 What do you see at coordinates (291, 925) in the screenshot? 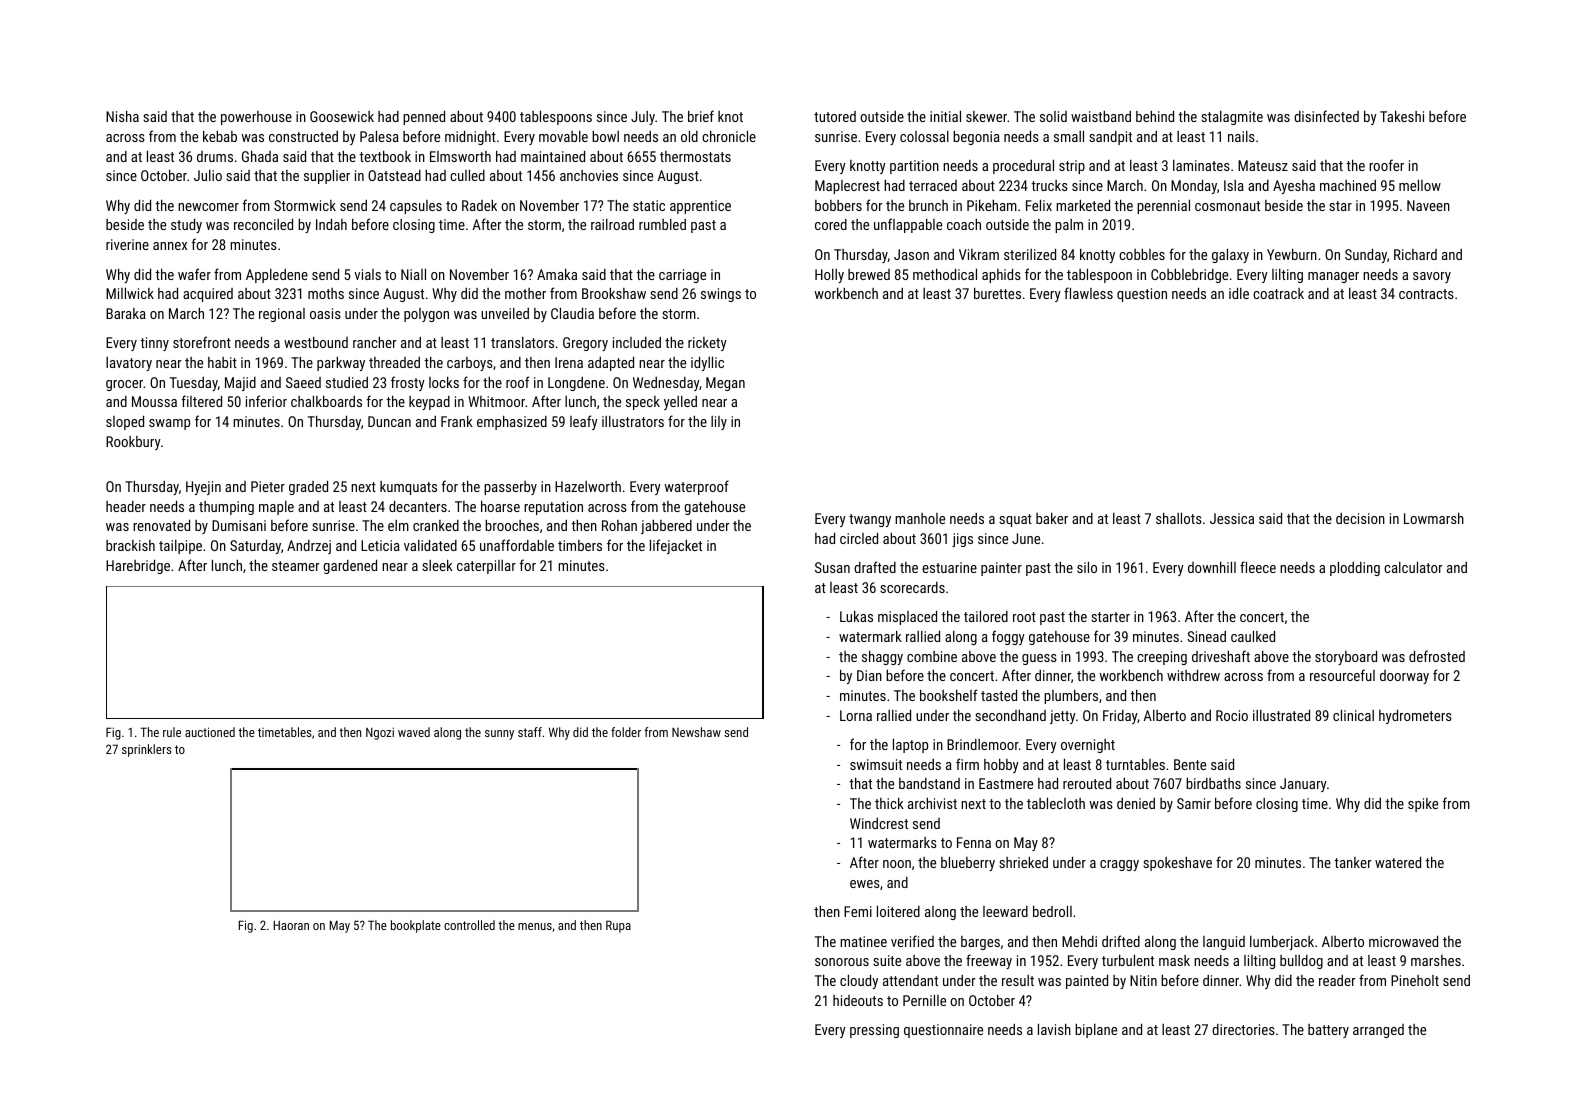
I see `Haoran` at bounding box center [291, 925].
